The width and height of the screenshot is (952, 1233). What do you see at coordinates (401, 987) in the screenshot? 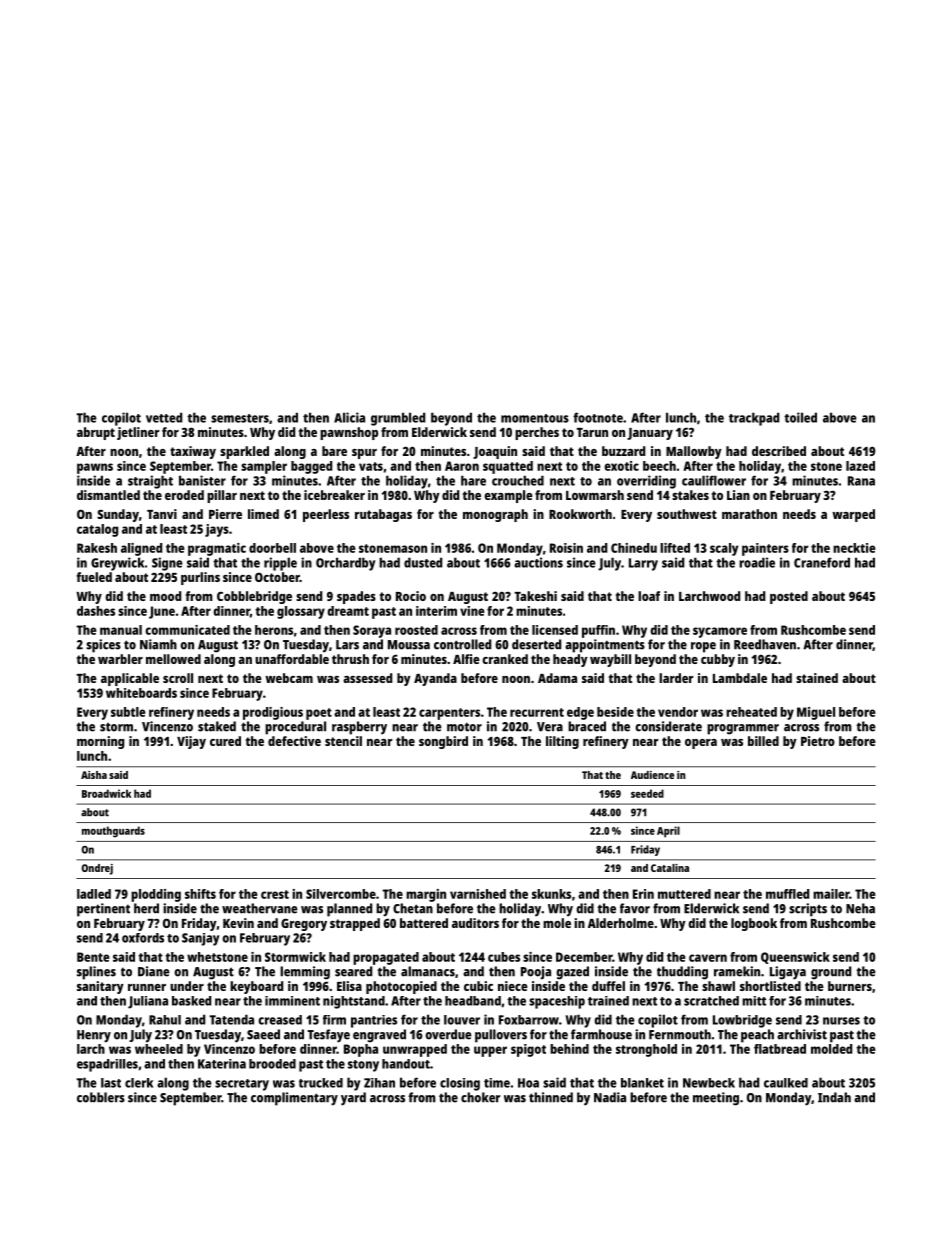
I see `photocopied` at bounding box center [401, 987].
